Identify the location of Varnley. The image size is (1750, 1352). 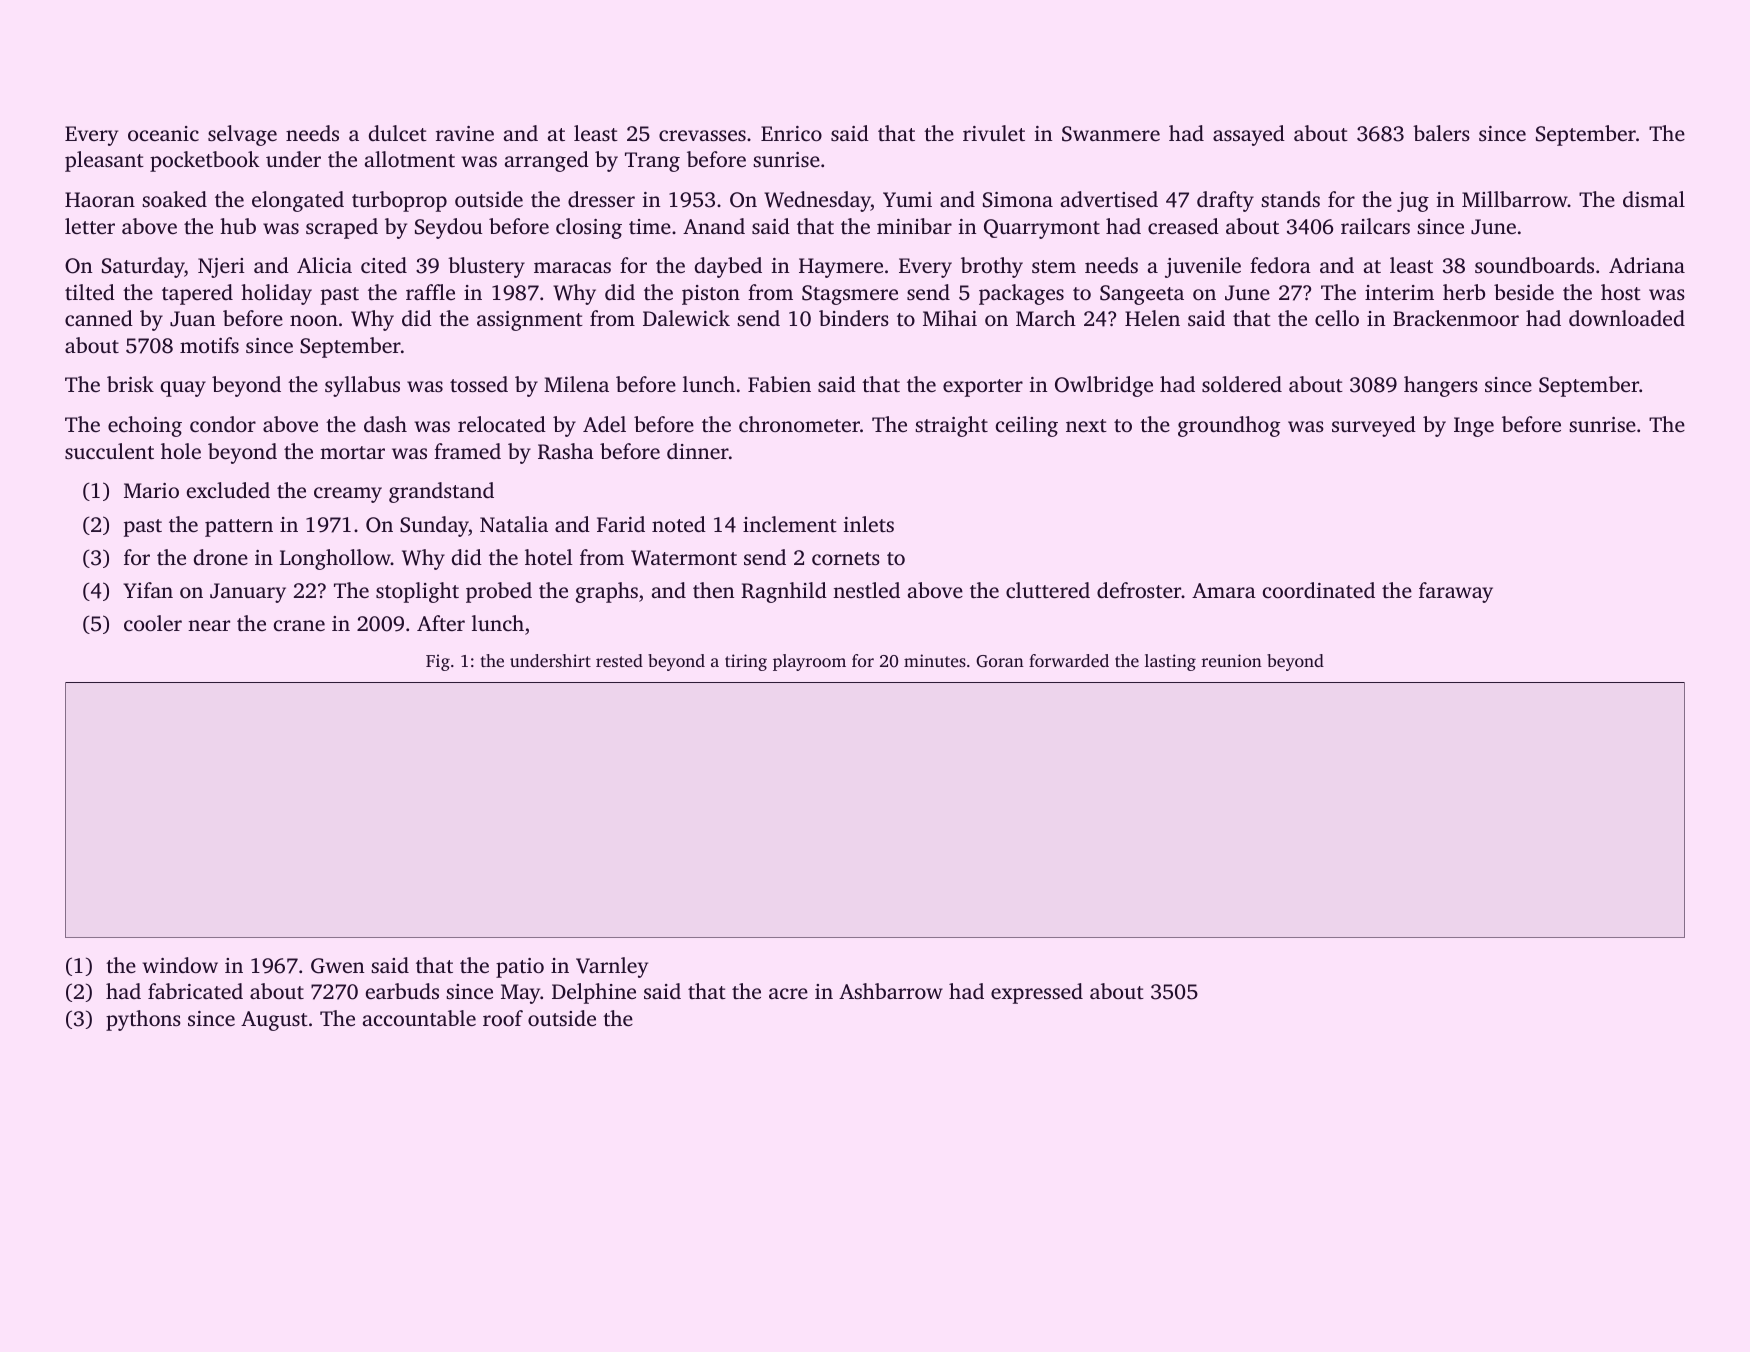
(612, 967).
